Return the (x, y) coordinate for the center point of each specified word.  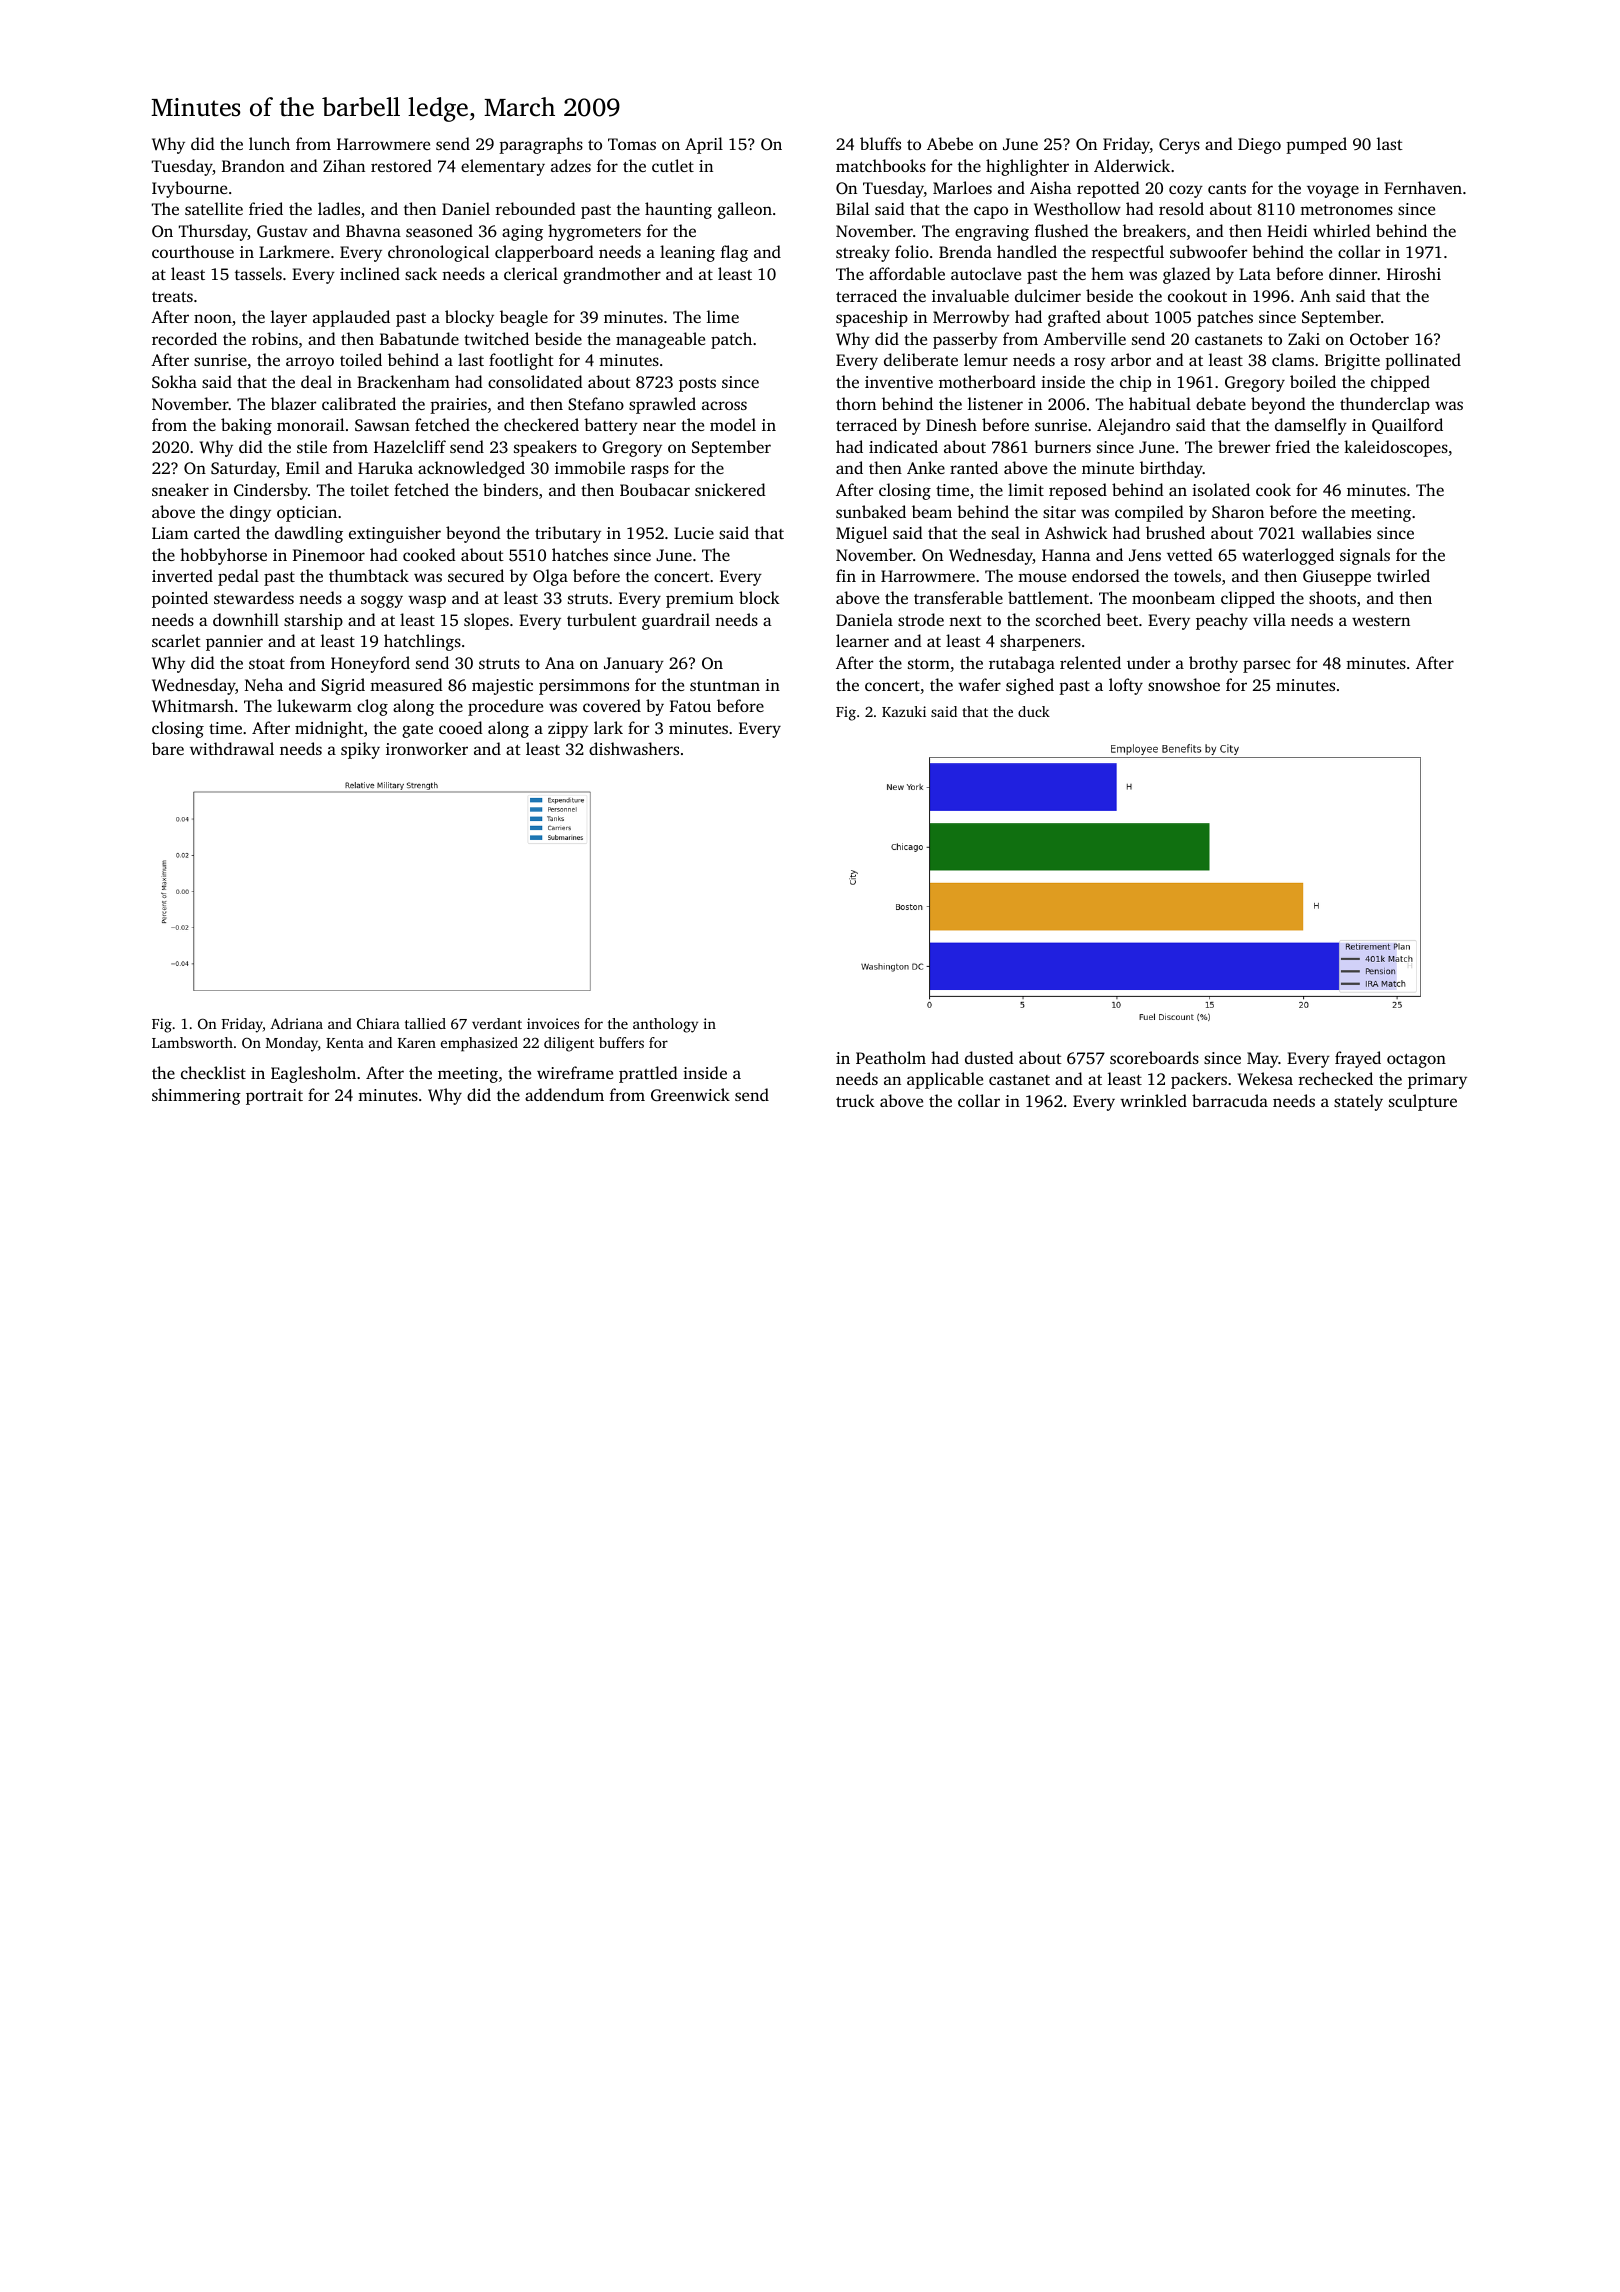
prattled (648, 1074)
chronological (438, 253)
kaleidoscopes (1396, 448)
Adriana (296, 1023)
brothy (1213, 664)
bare (168, 748)
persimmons (584, 687)
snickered (730, 489)
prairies (458, 406)
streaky (863, 253)
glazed (1187, 275)
